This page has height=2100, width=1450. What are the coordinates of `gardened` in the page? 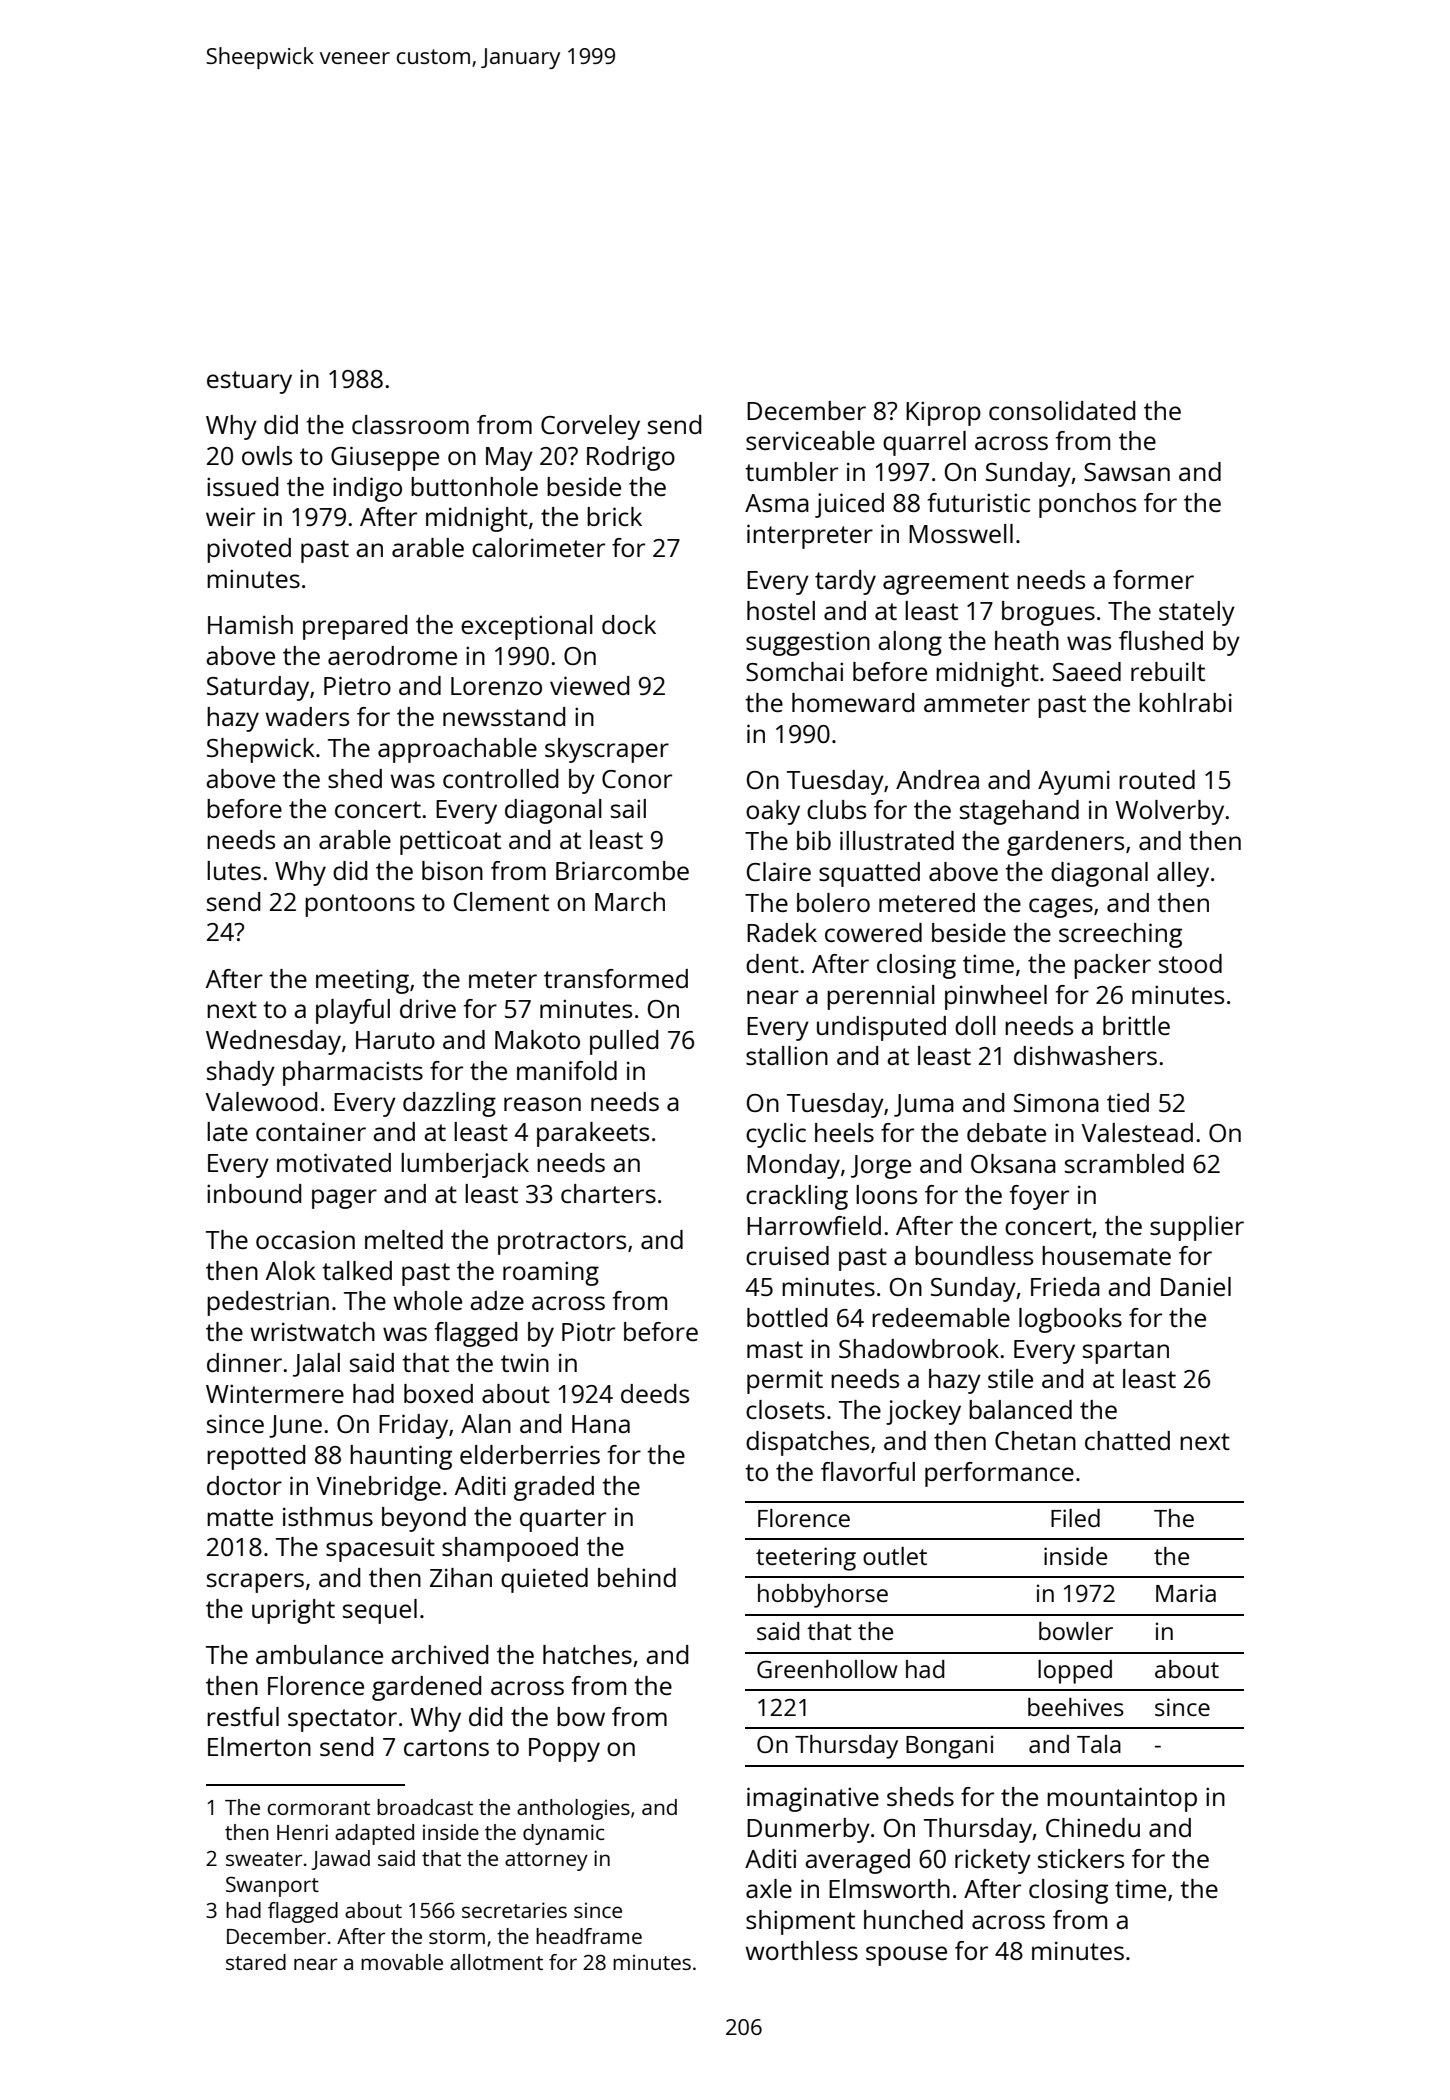 It's located at (426, 1688).
